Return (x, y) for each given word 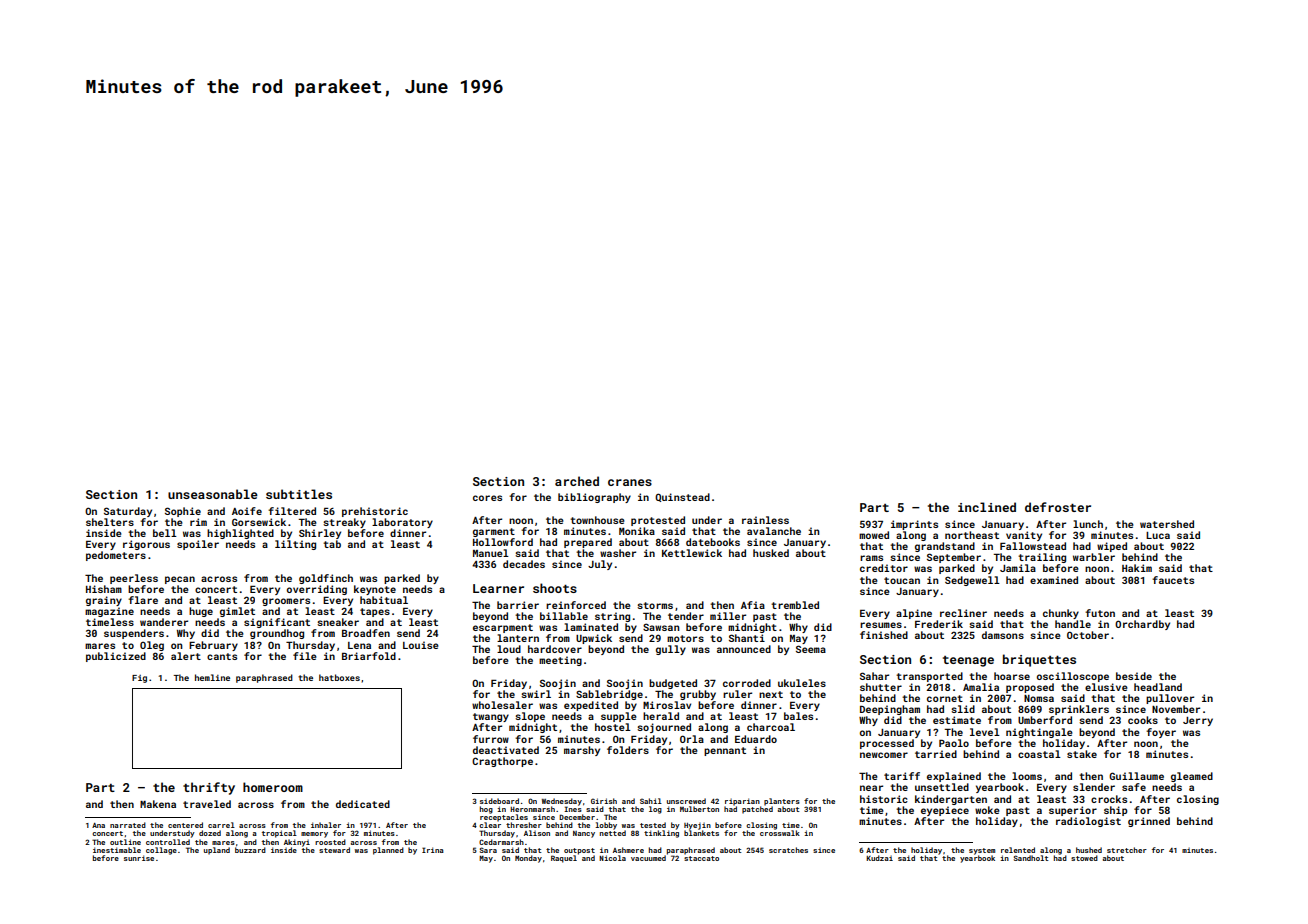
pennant (725, 751)
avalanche (774, 531)
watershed (1167, 524)
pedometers (116, 556)
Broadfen (366, 633)
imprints (914, 525)
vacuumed (648, 858)
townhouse (597, 520)
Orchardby (1142, 625)
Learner (498, 588)
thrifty (209, 788)
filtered (292, 511)
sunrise (139, 858)
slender (1094, 787)
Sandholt (1031, 858)
